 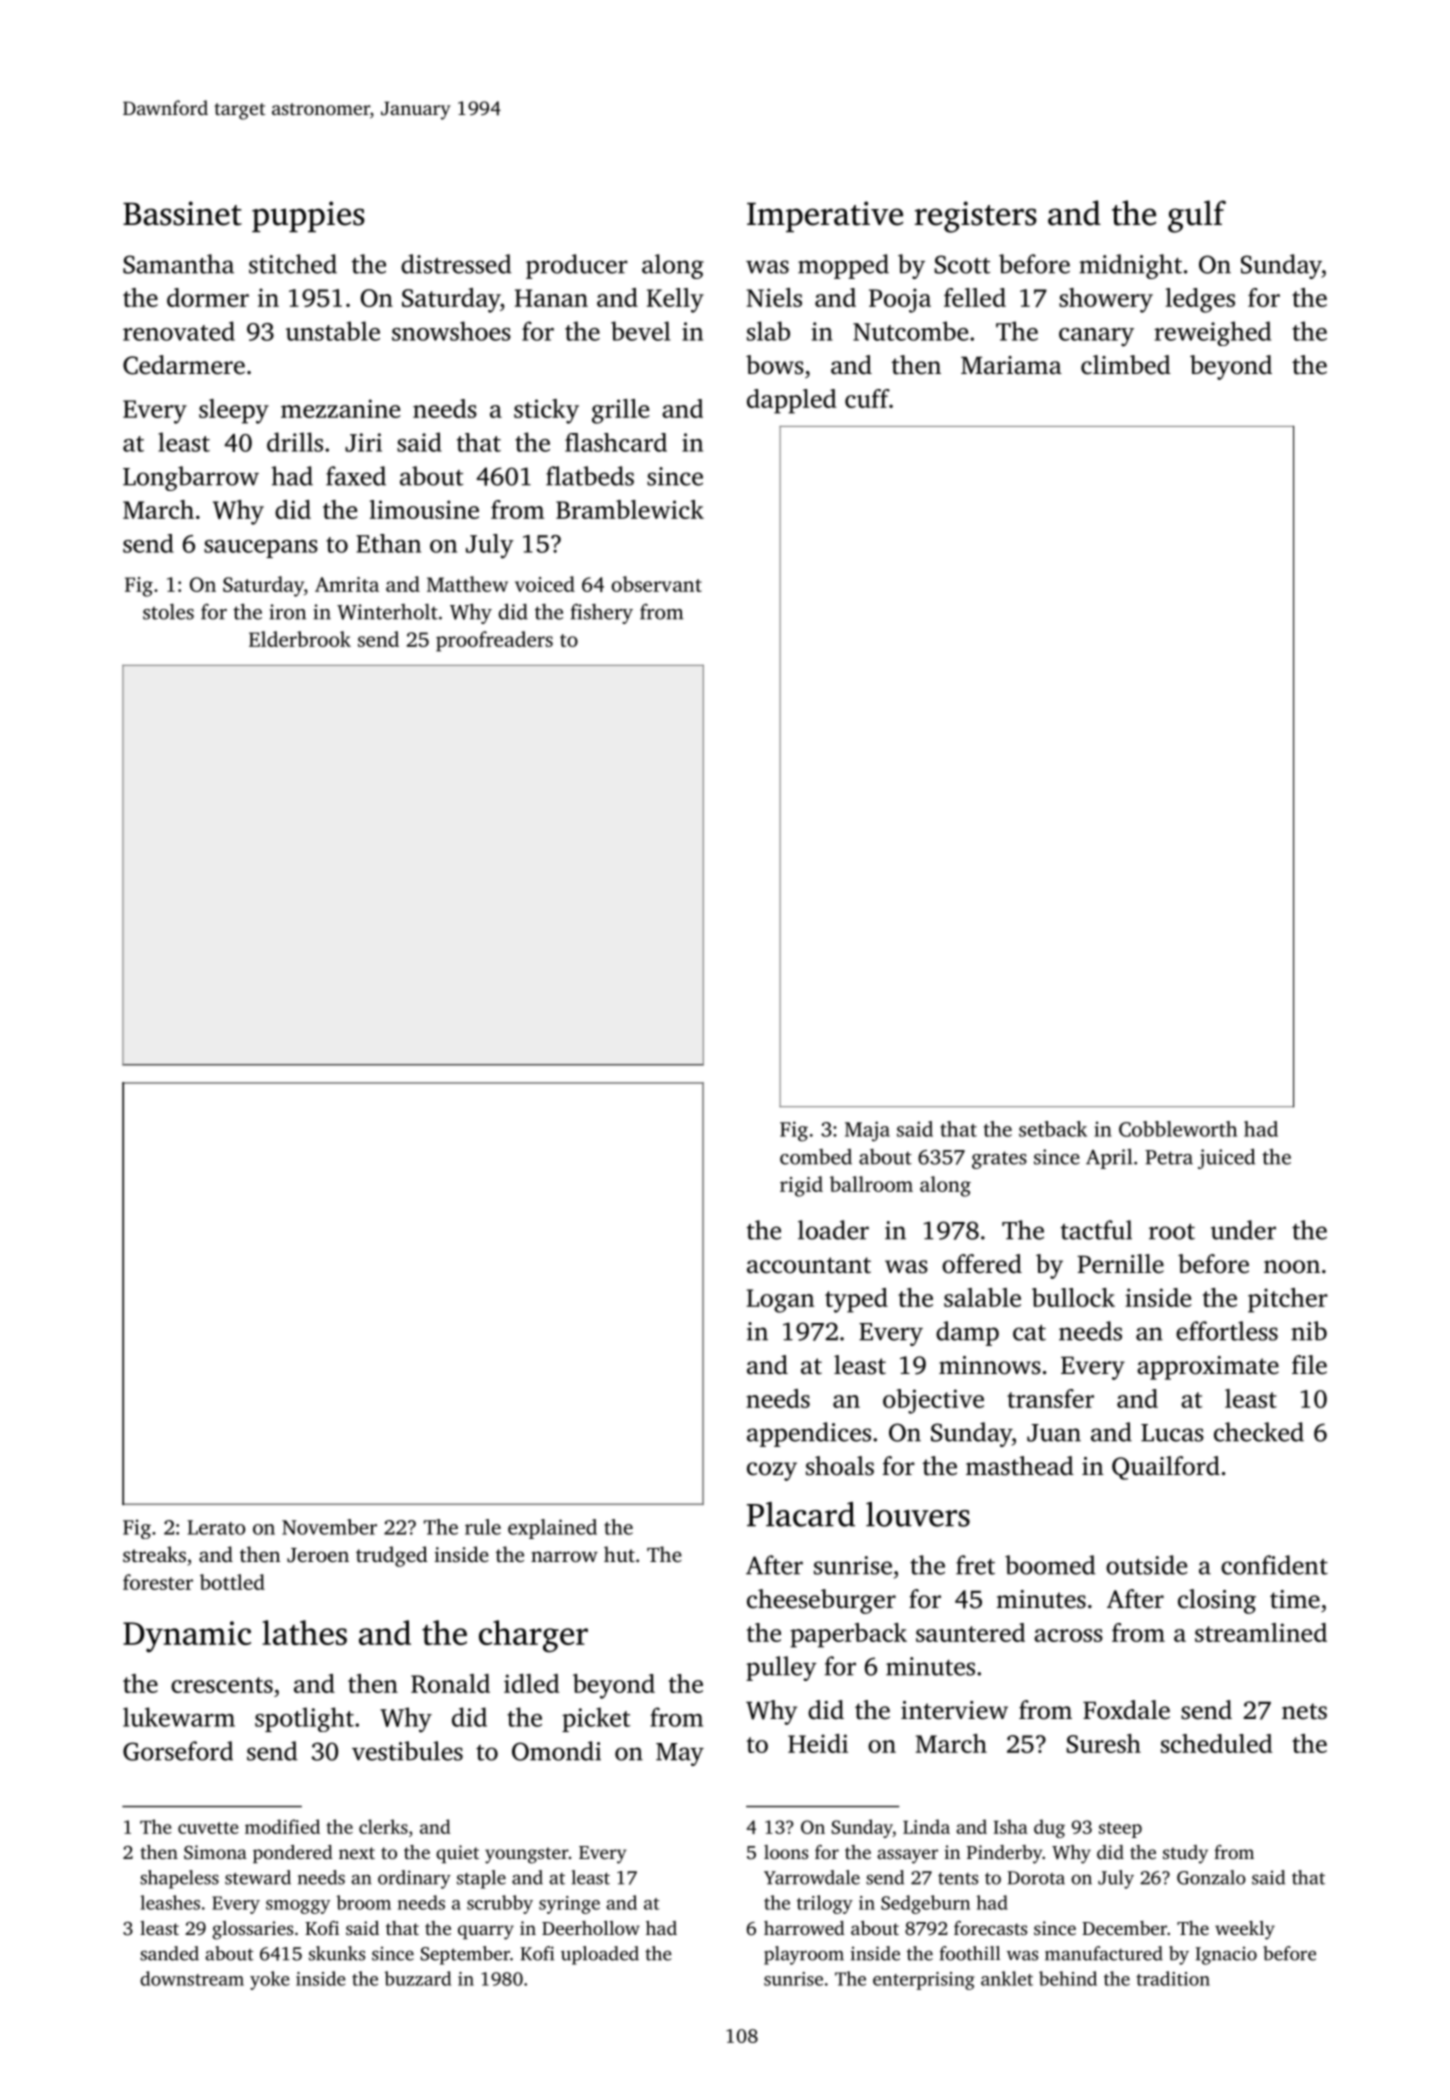 I want to click on Cobbleworth, so click(x=1178, y=1129).
